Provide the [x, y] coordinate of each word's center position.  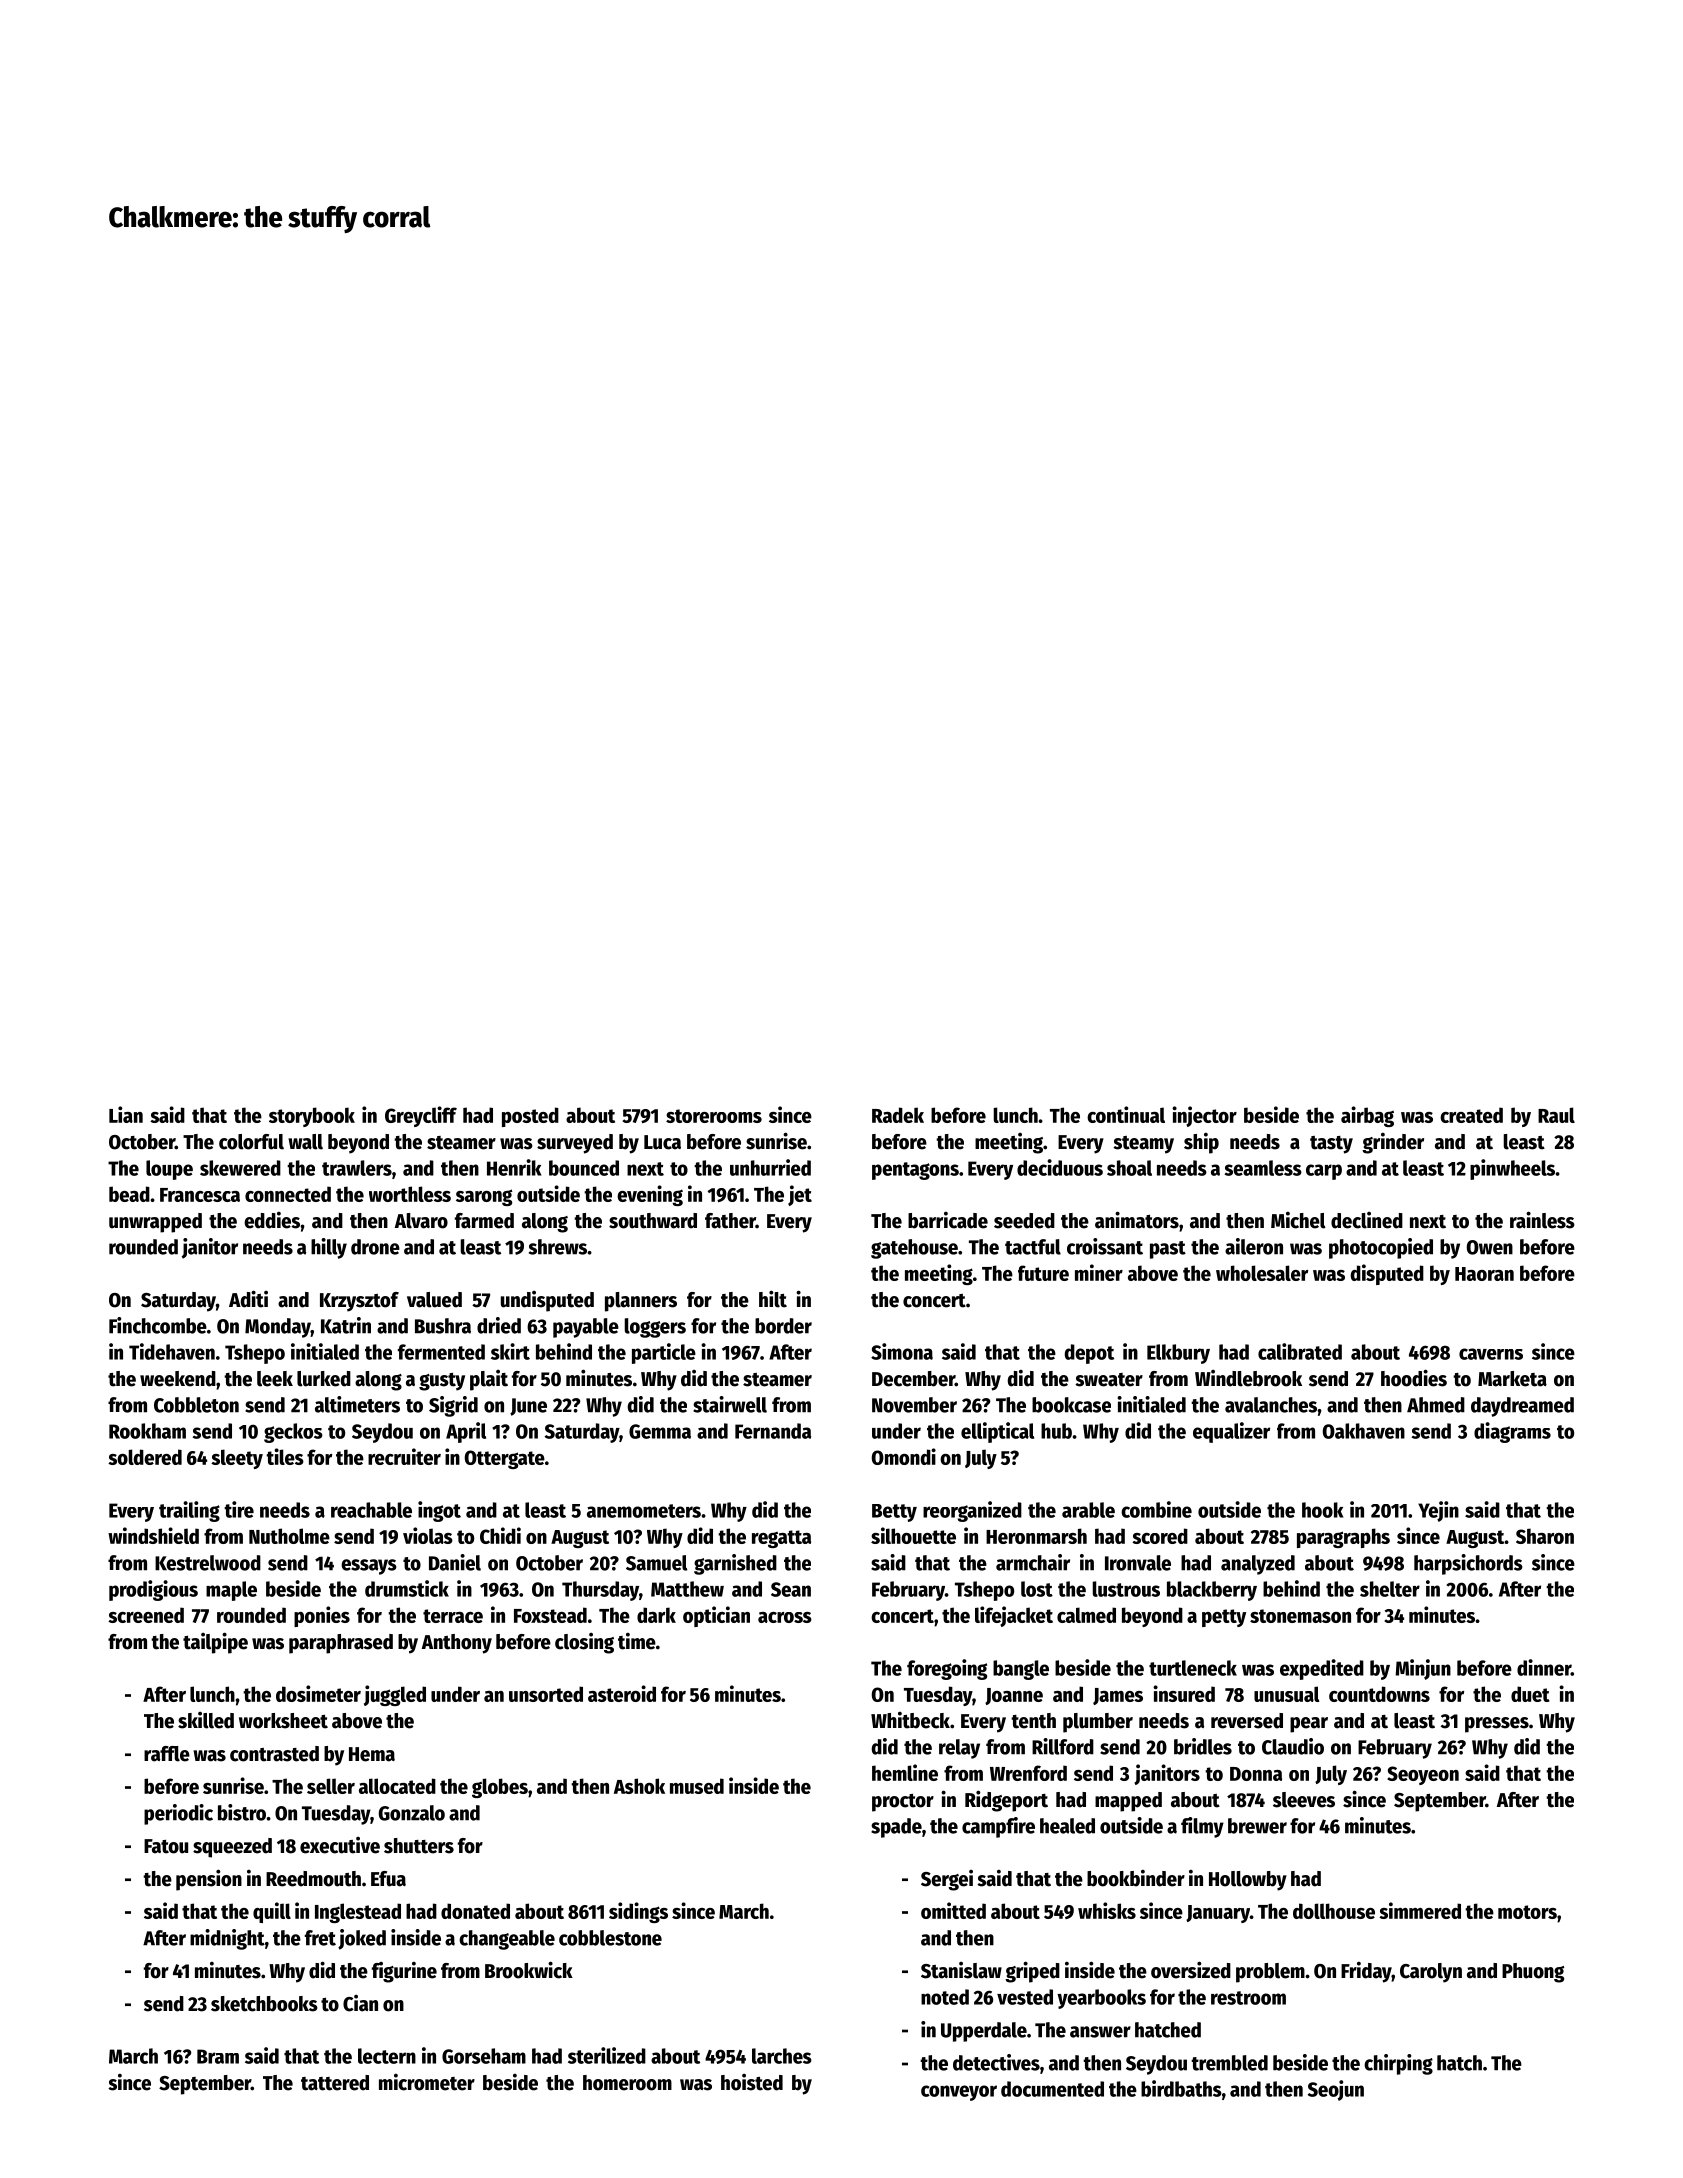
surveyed [575, 1144]
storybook [312, 1117]
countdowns [1379, 1694]
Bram [218, 2056]
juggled [395, 1695]
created [1471, 1115]
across [785, 1617]
